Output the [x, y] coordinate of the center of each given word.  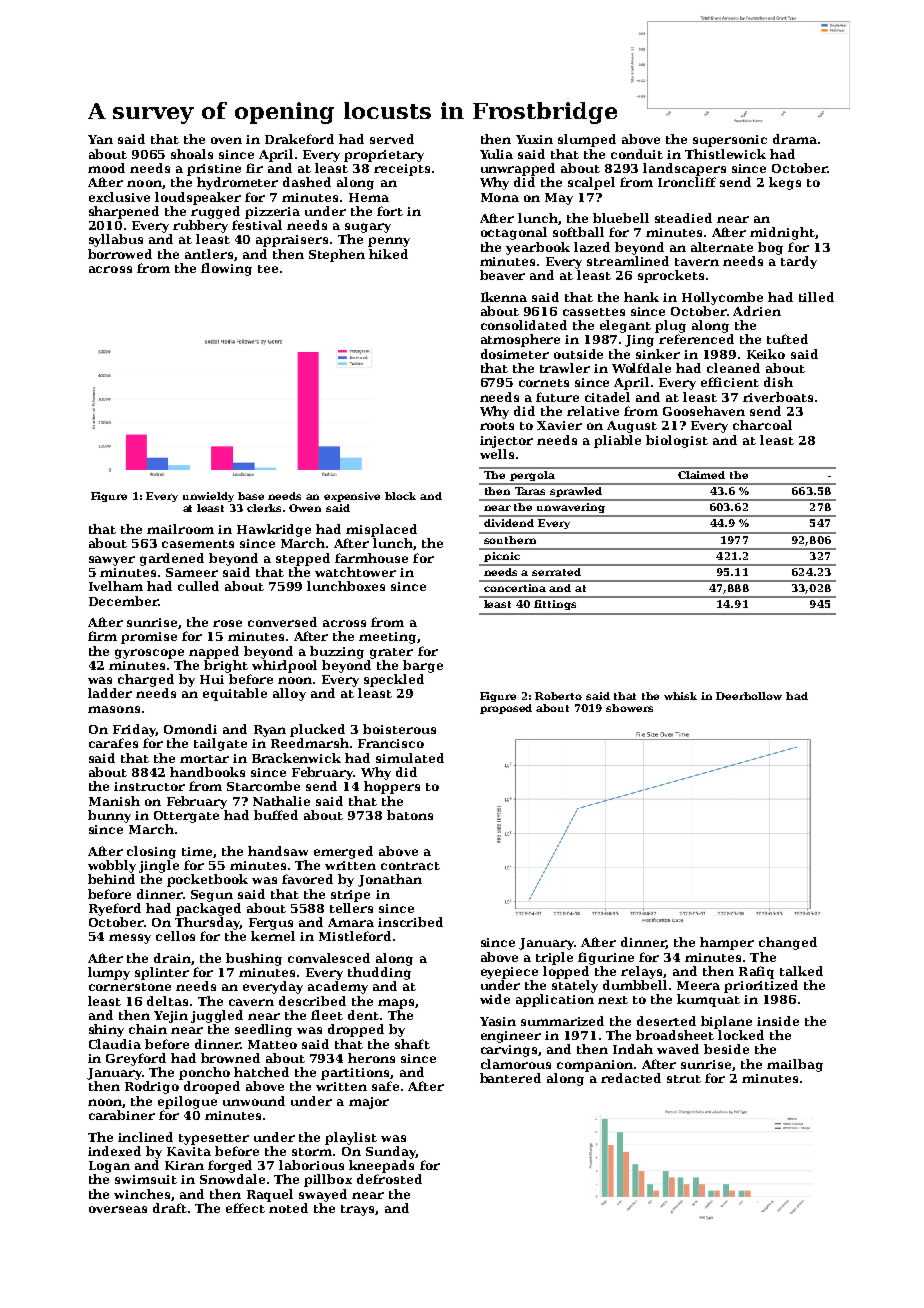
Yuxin [534, 139]
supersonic [730, 141]
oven [226, 140]
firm [102, 636]
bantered [510, 1078]
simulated [410, 758]
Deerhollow [749, 696]
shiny [106, 1030]
